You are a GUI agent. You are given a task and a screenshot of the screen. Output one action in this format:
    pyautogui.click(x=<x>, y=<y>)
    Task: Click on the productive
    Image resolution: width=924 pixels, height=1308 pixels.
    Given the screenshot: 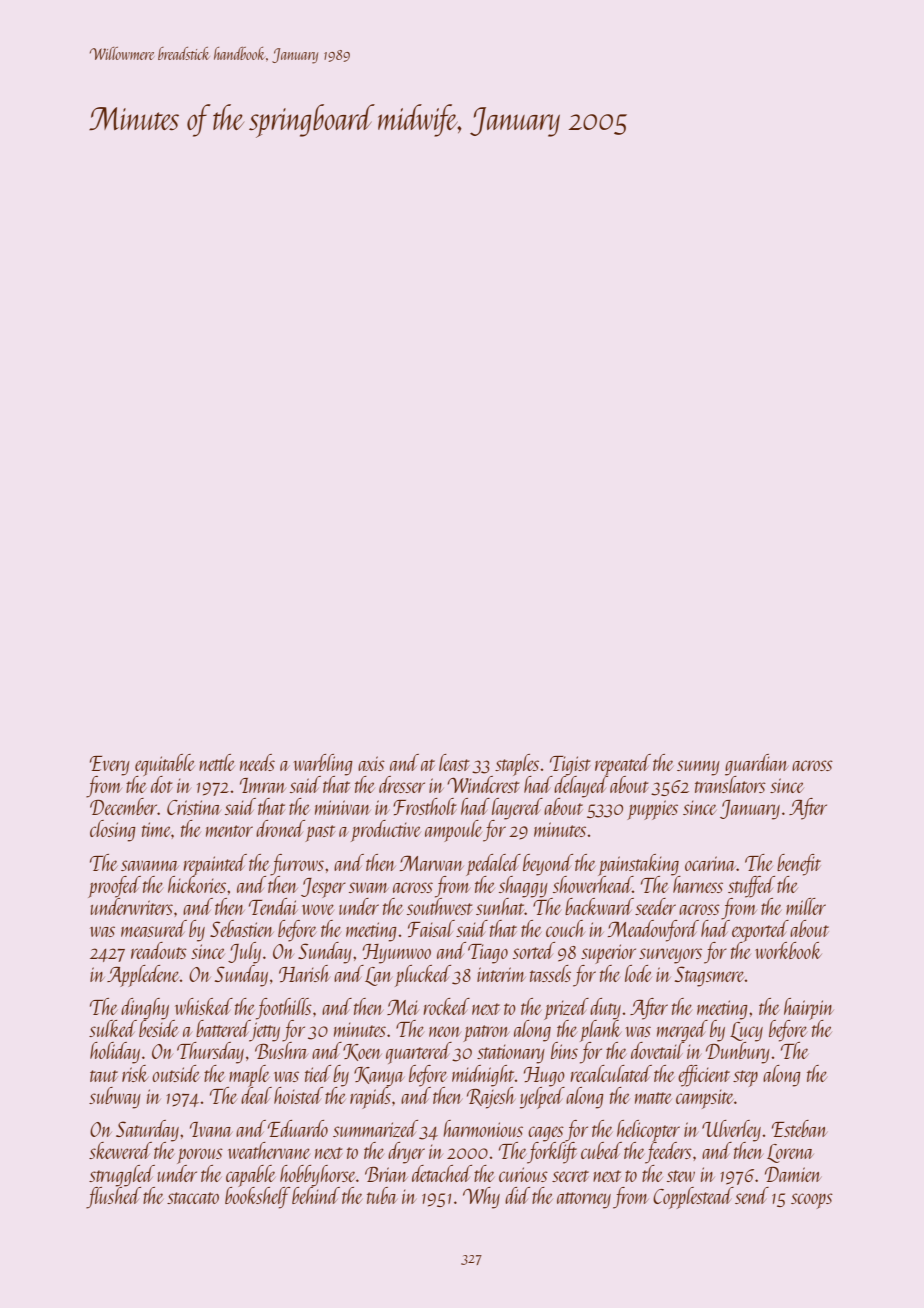 What is the action you would take?
    pyautogui.click(x=386, y=831)
